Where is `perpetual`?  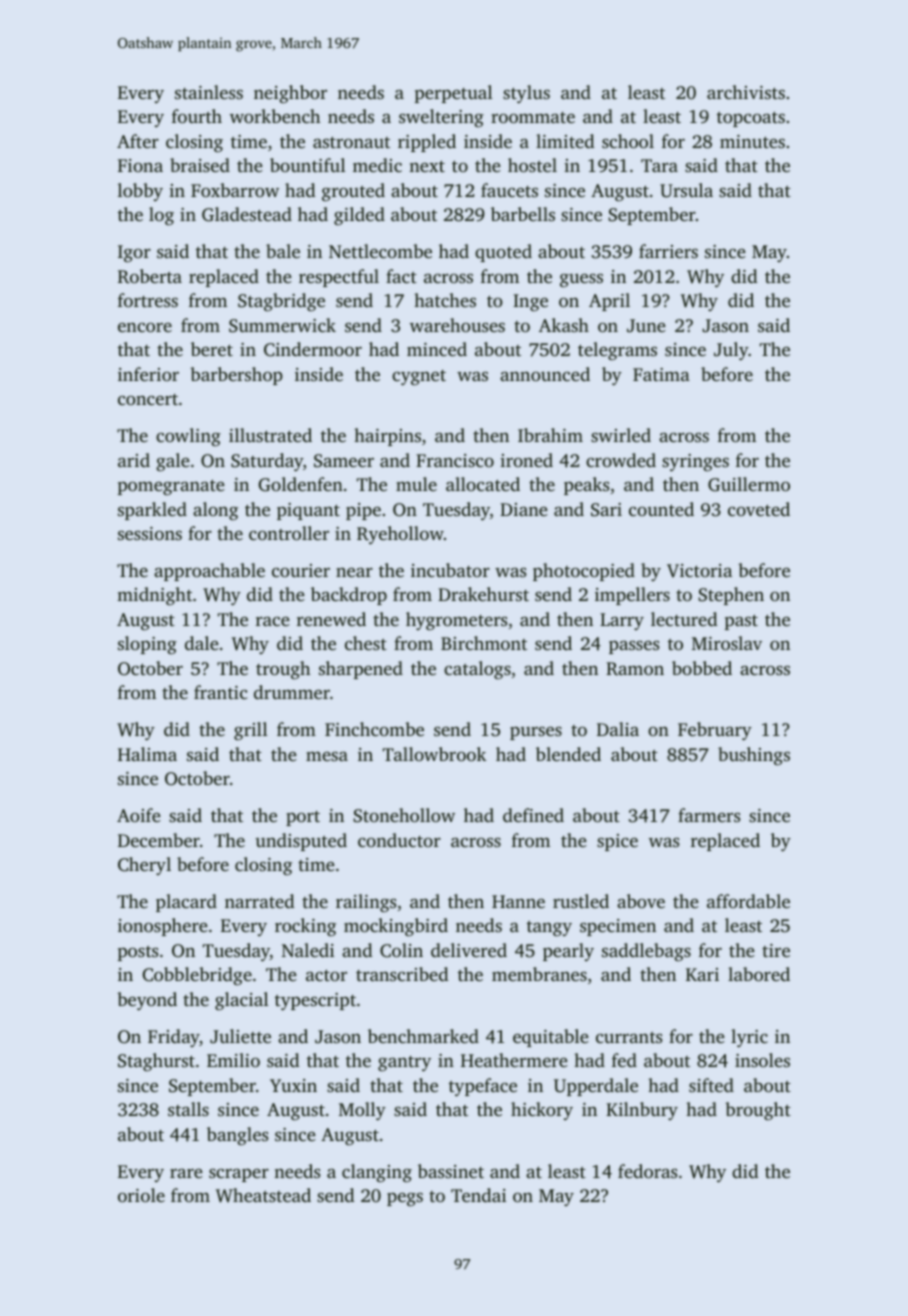 perpetual is located at coordinates (453, 94).
